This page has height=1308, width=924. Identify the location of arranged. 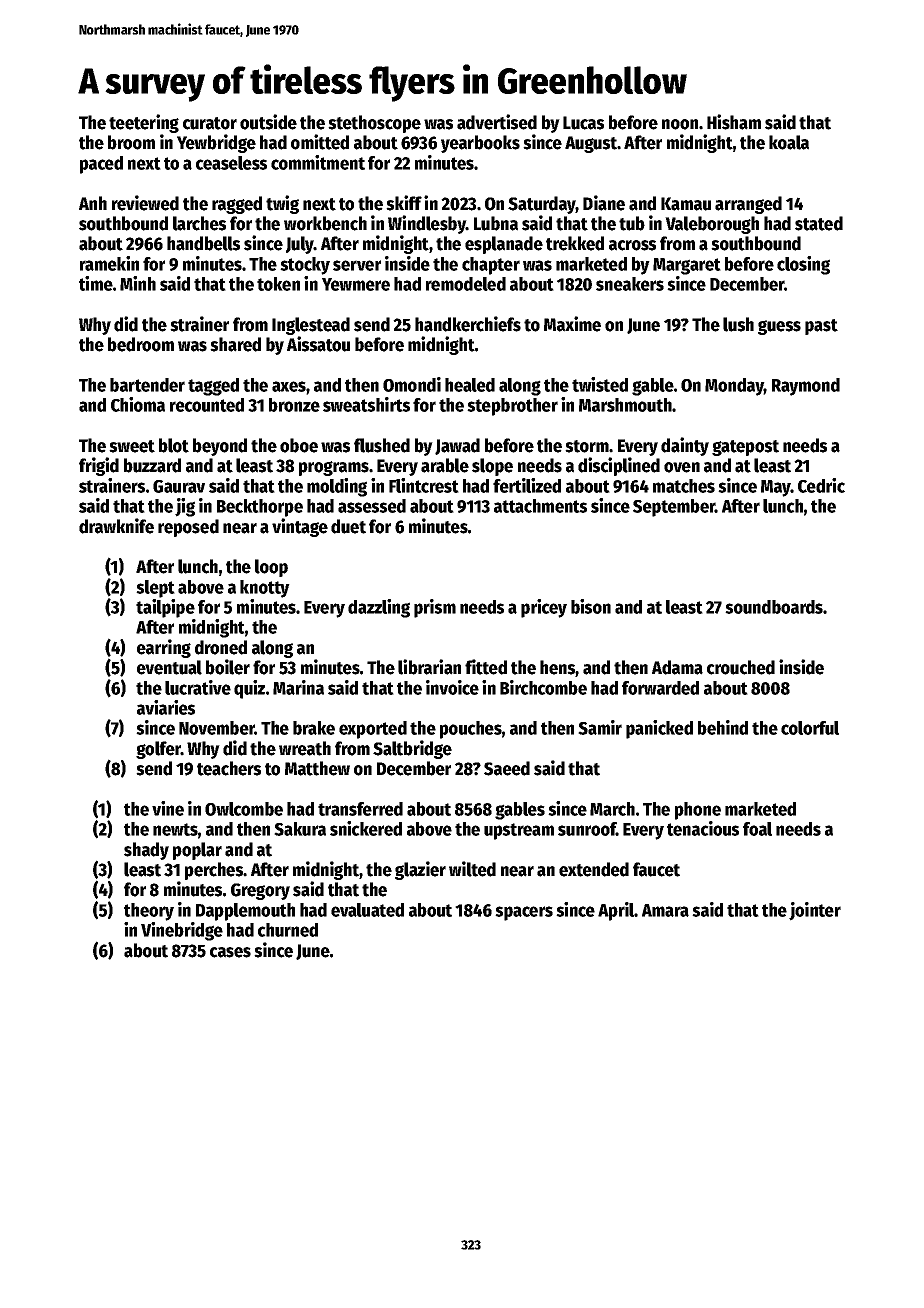
(748, 205).
